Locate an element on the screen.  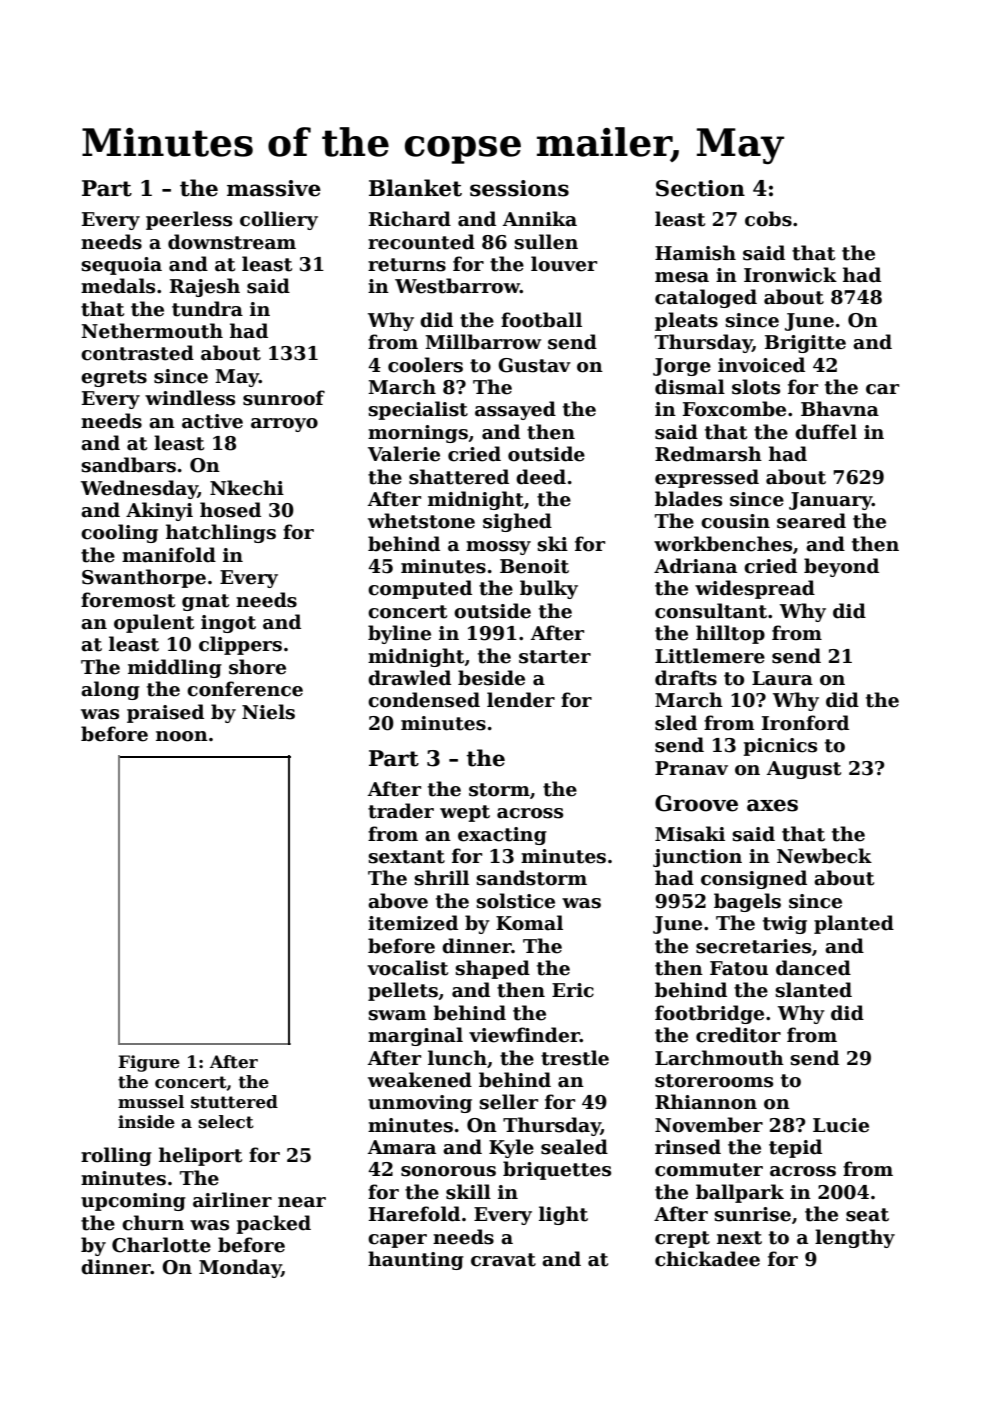
deed is located at coordinates (541, 477).
